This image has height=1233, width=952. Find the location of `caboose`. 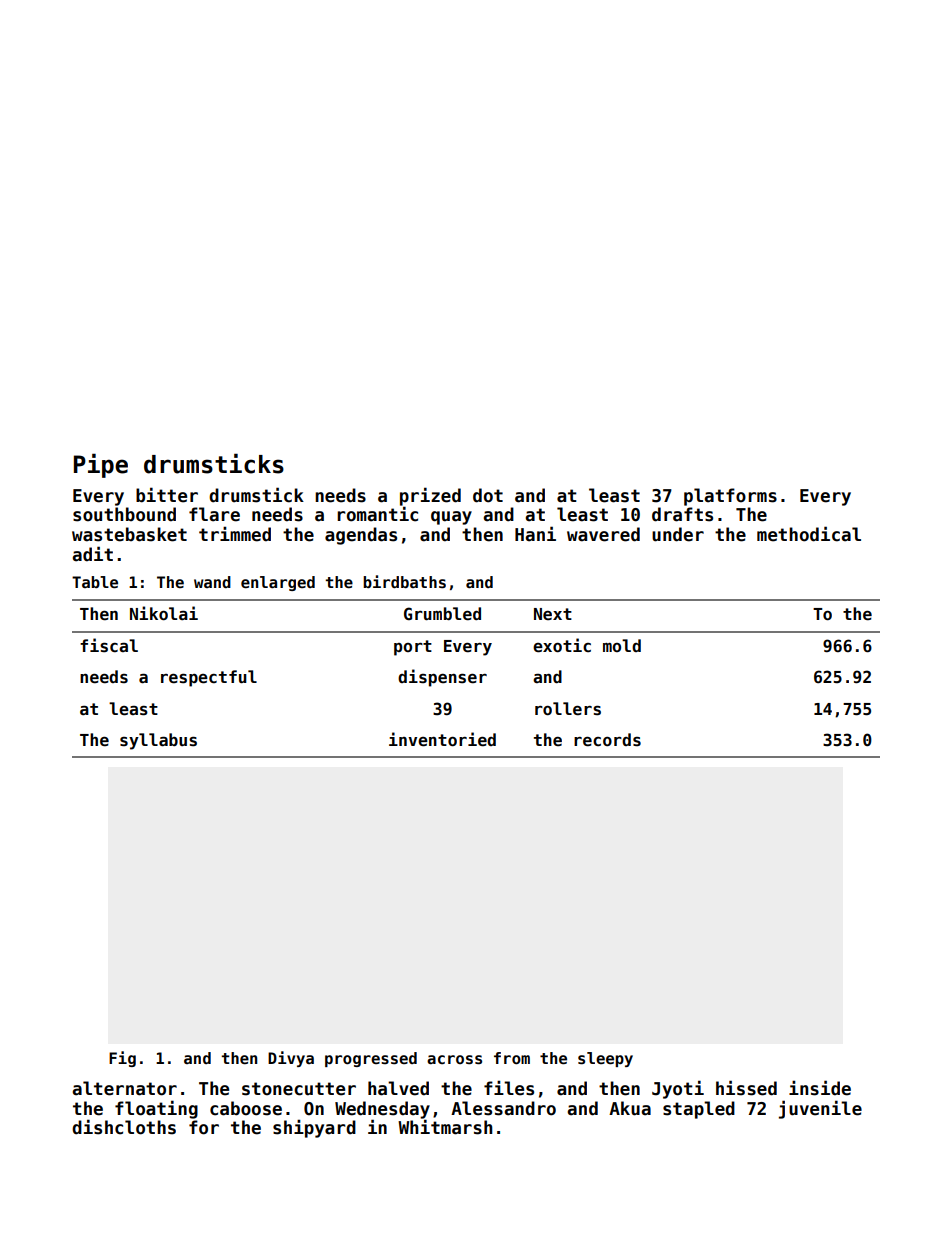

caboose is located at coordinates (246, 1108).
